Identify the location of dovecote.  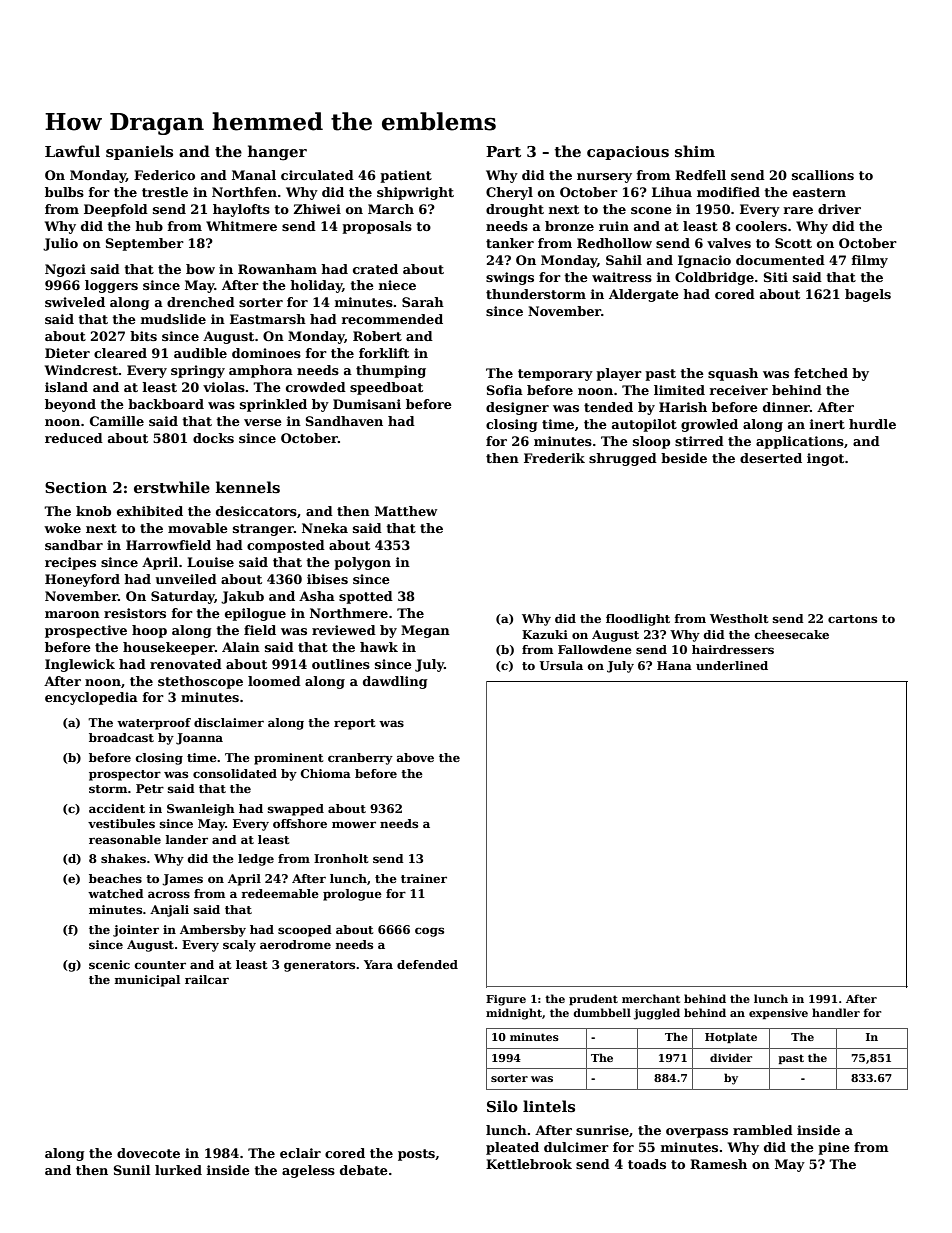
(148, 1153).
